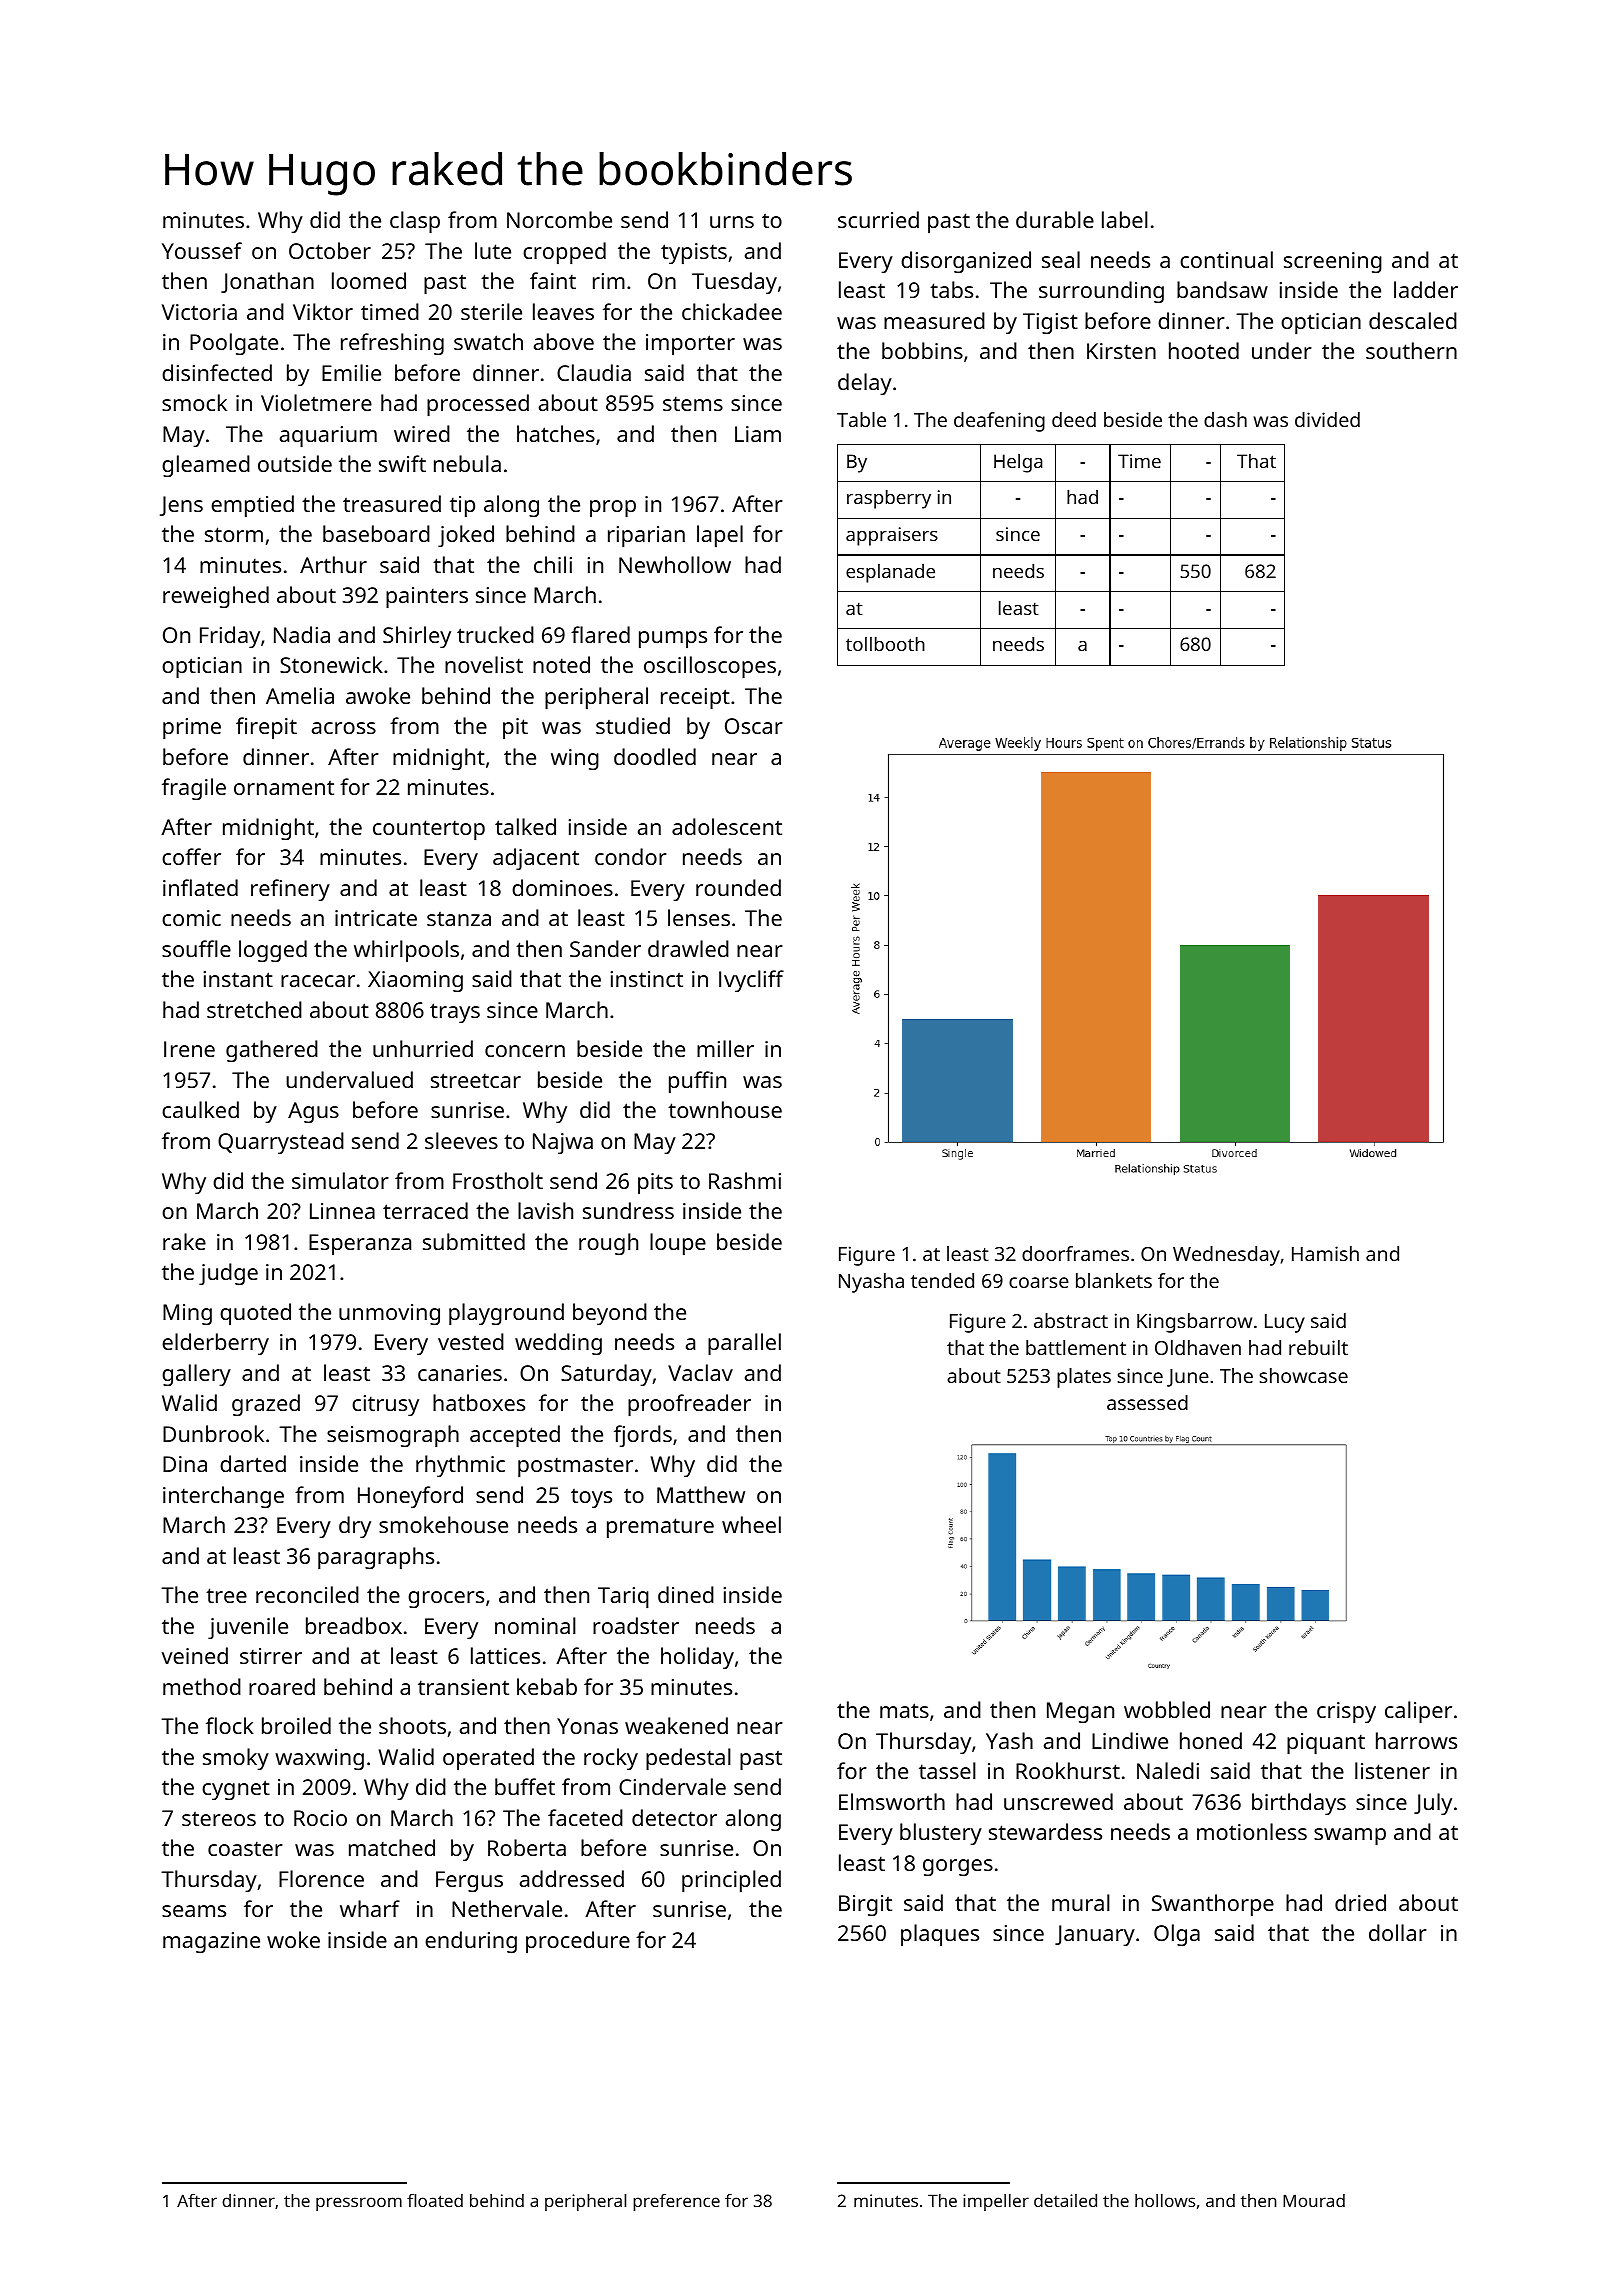 The width and height of the document is (1620, 2292). What do you see at coordinates (1318, 1347) in the document?
I see `rebuilt` at bounding box center [1318, 1347].
